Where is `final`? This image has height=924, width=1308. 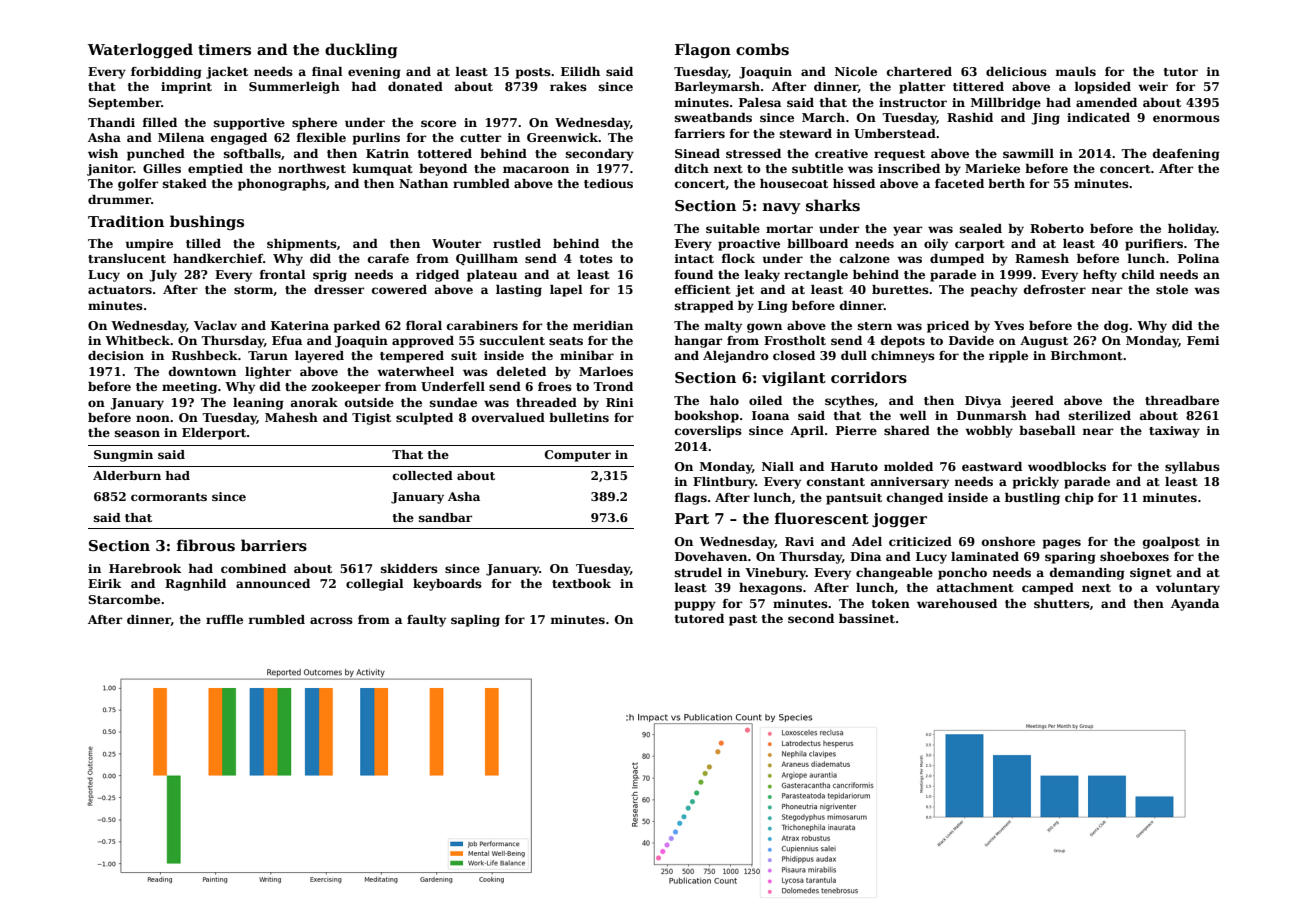
final is located at coordinates (327, 71).
